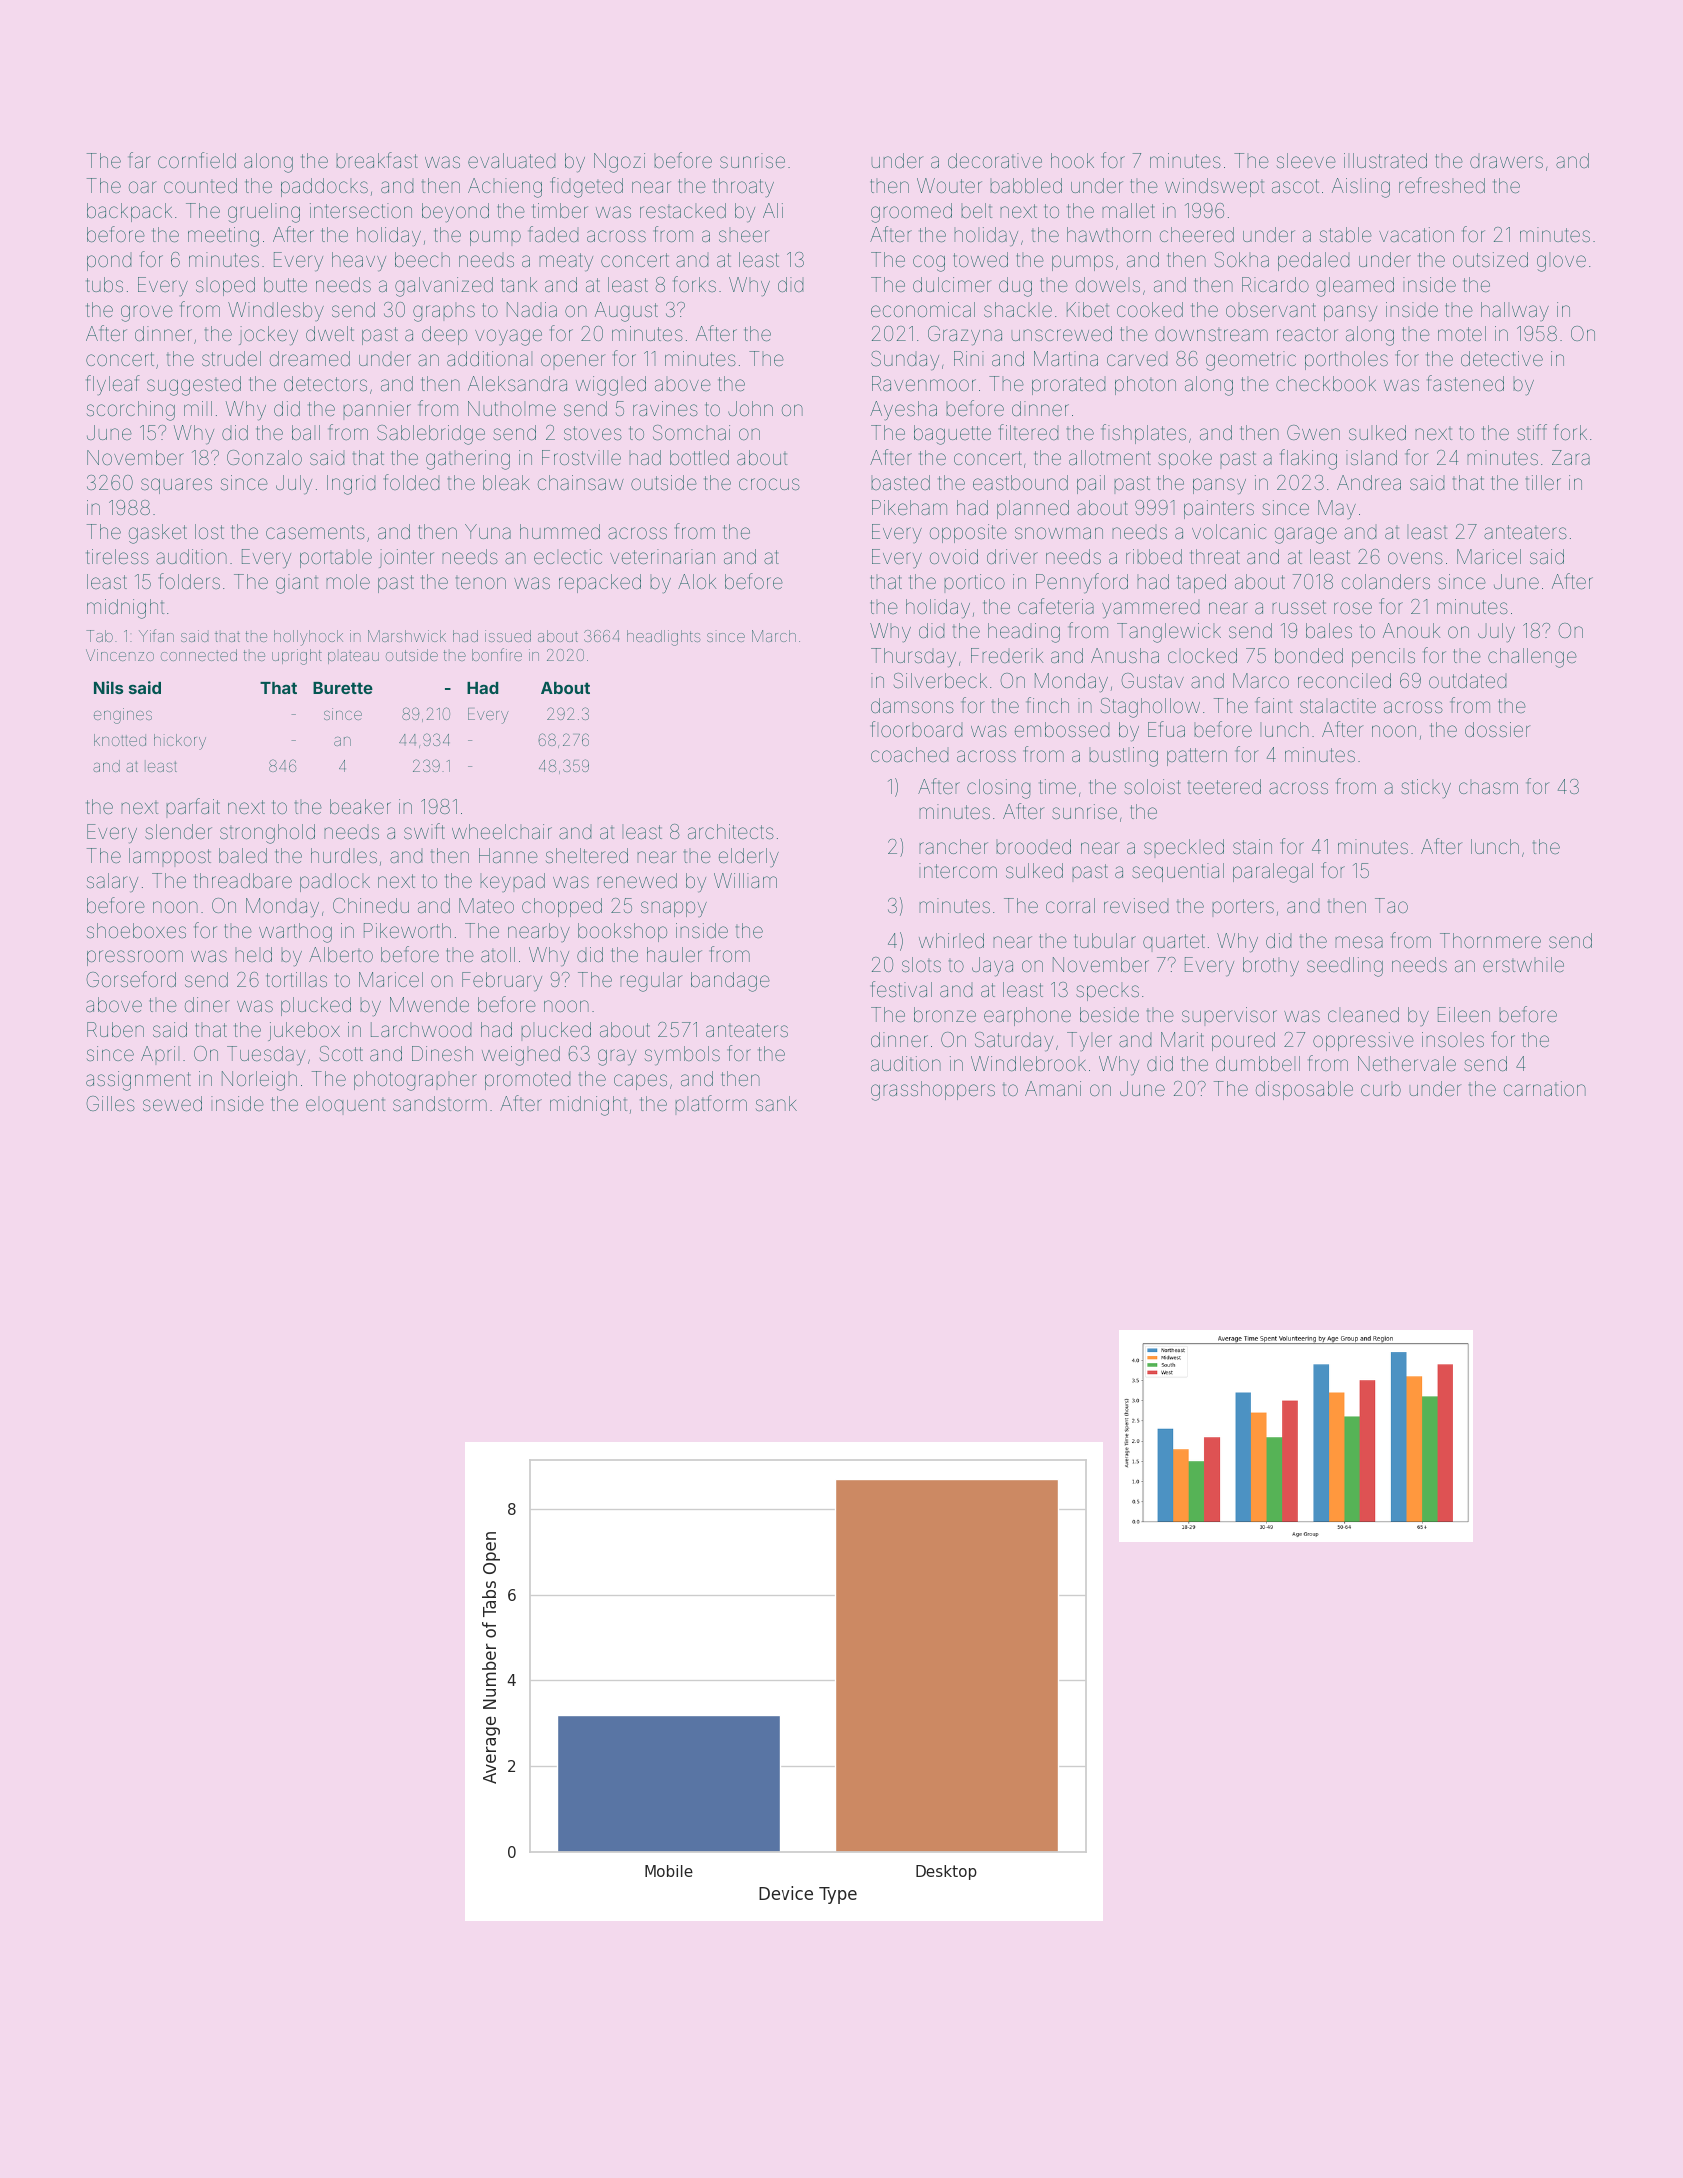  What do you see at coordinates (1465, 383) in the screenshot?
I see `fastened` at bounding box center [1465, 383].
